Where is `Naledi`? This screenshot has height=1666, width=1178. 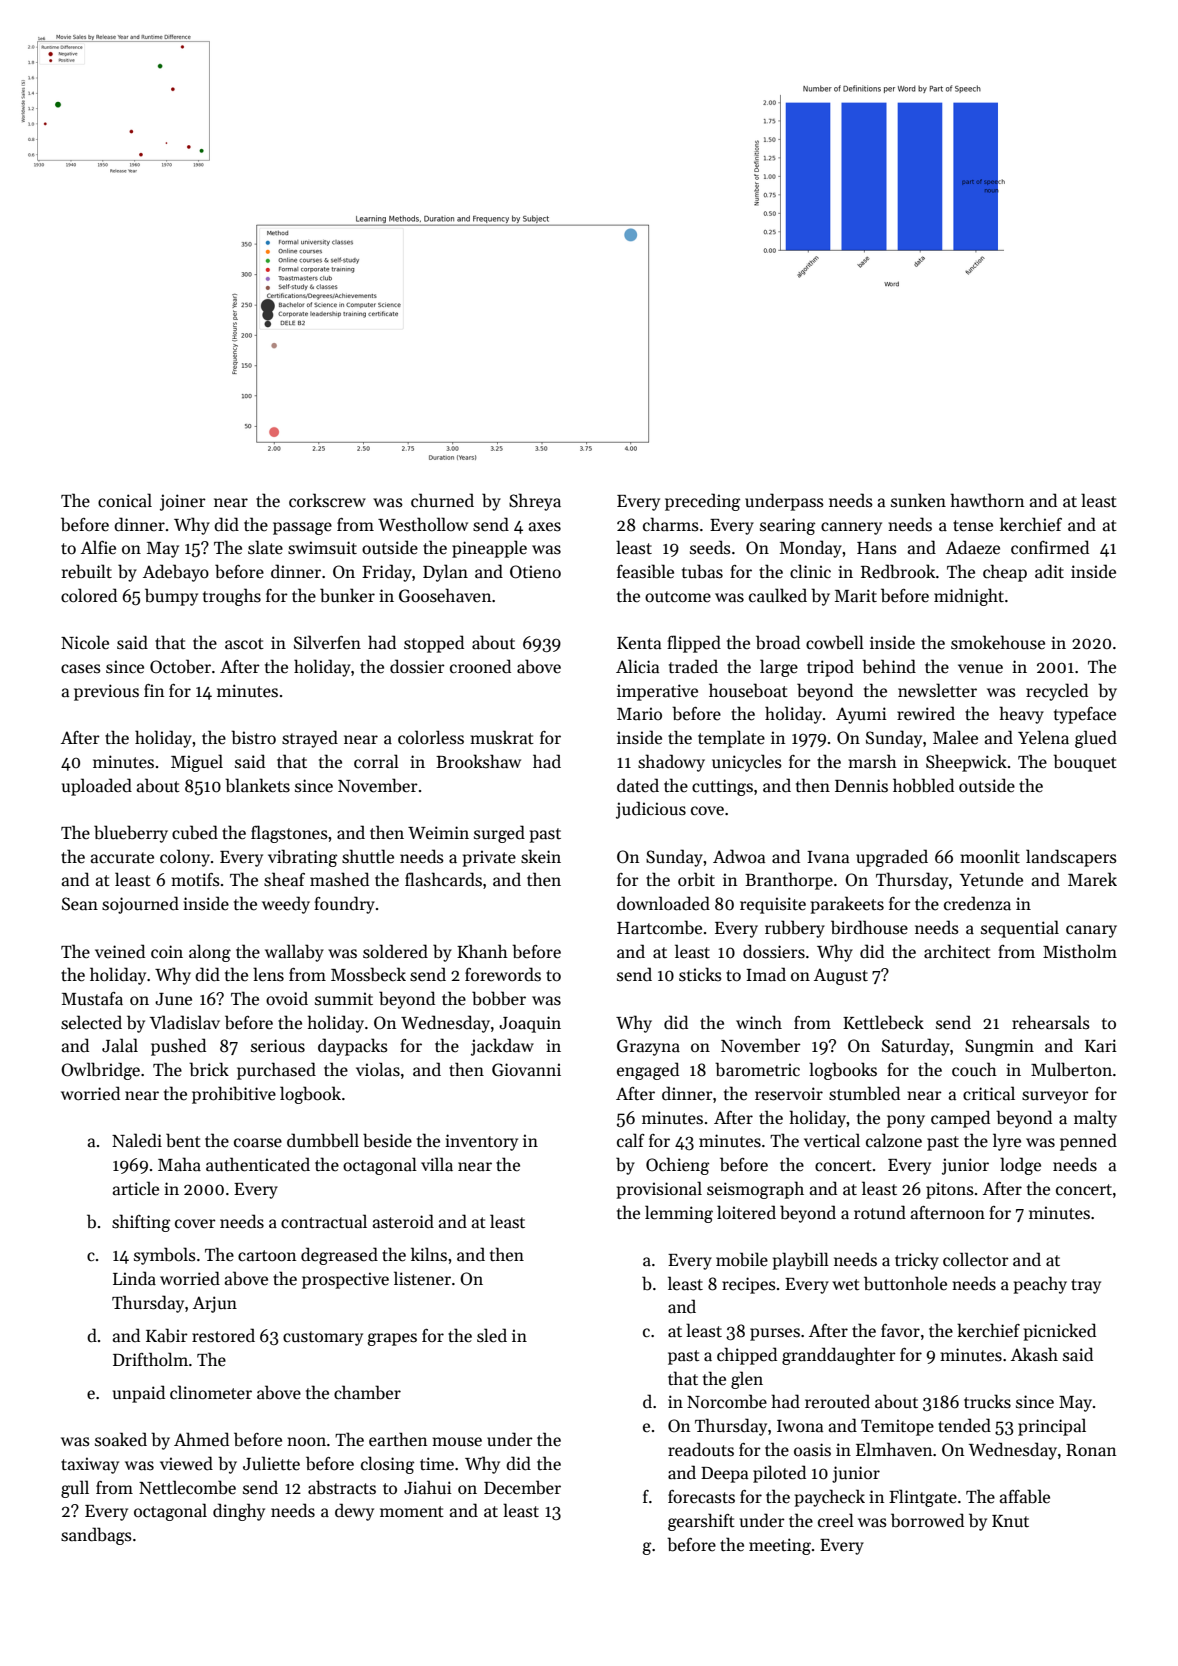 Naledi is located at coordinates (137, 1140).
